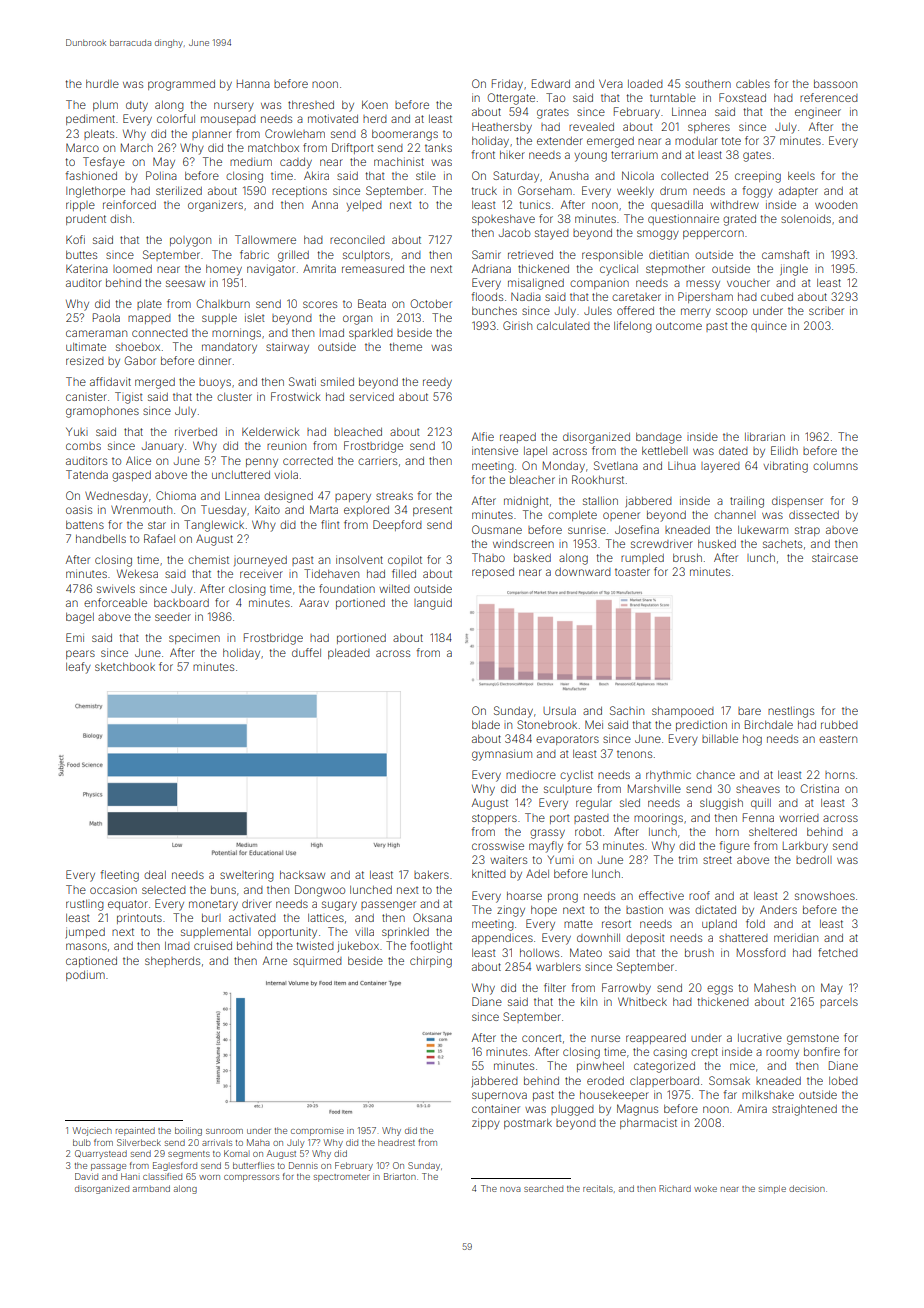  I want to click on lapel, so click(535, 452).
